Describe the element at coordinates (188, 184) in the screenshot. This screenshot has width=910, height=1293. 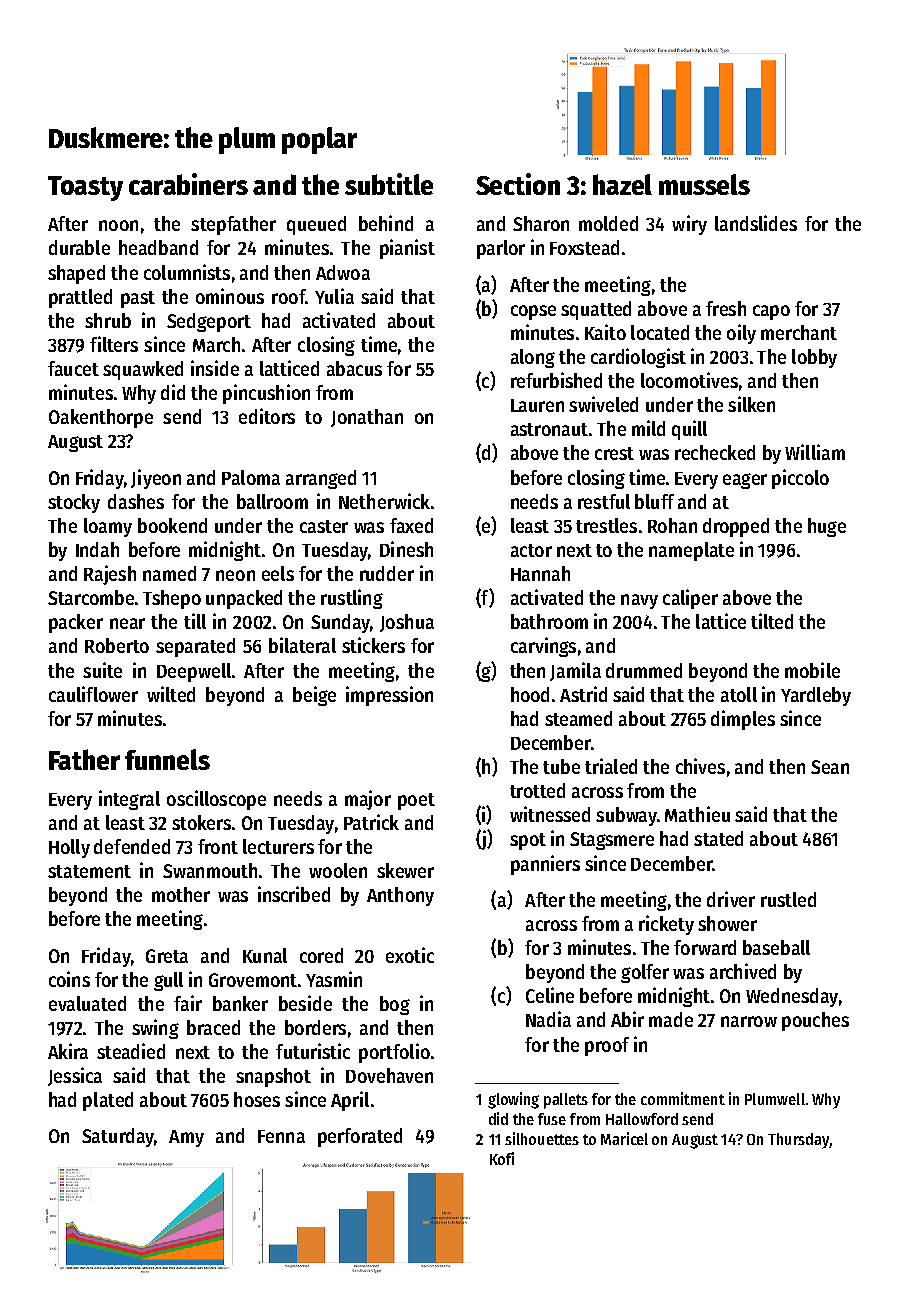
I see `carabiners` at that location.
